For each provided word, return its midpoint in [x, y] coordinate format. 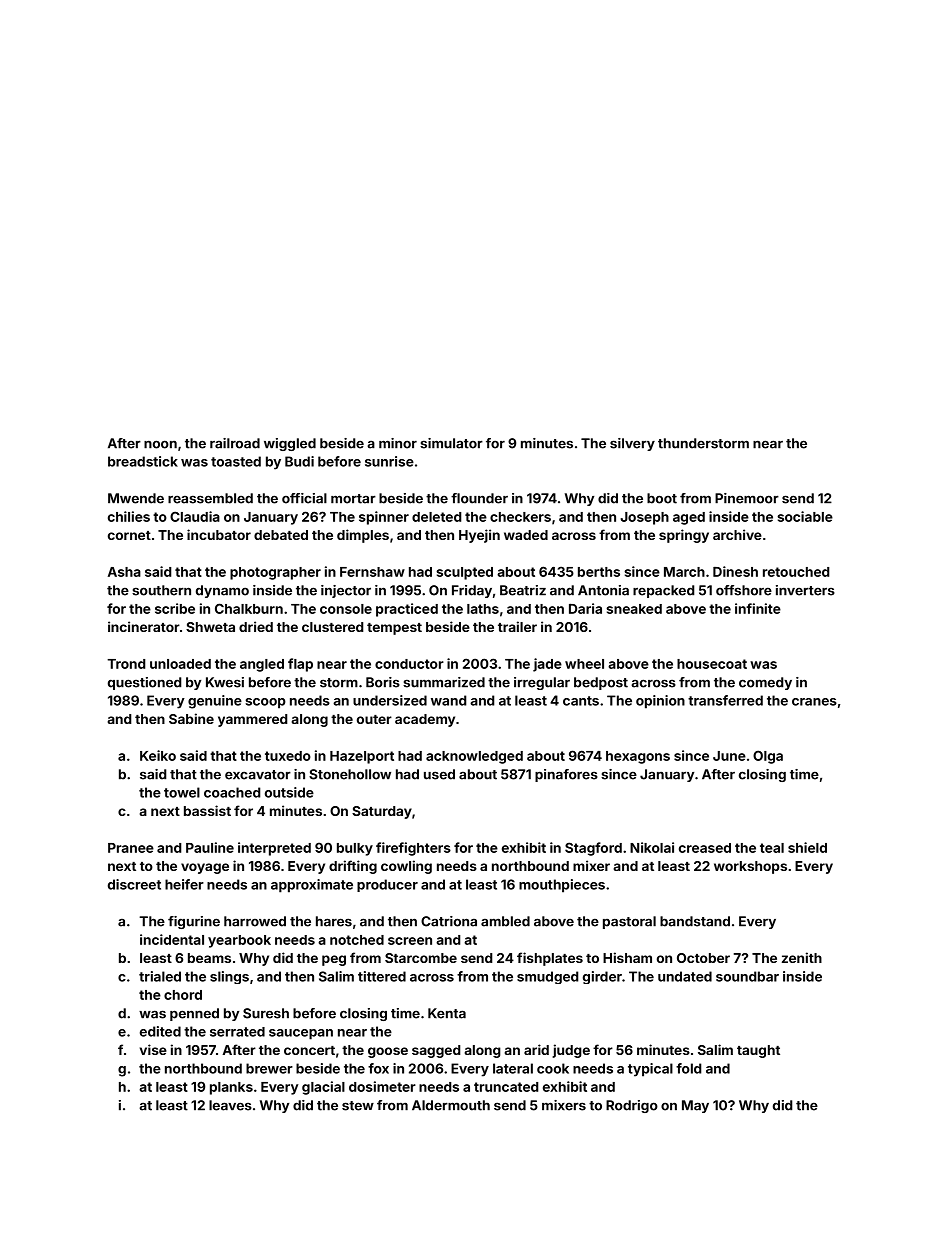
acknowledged [474, 757]
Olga [768, 757]
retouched [796, 572]
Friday [472, 591]
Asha [124, 572]
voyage [205, 868]
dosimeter [382, 1086]
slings [229, 977]
